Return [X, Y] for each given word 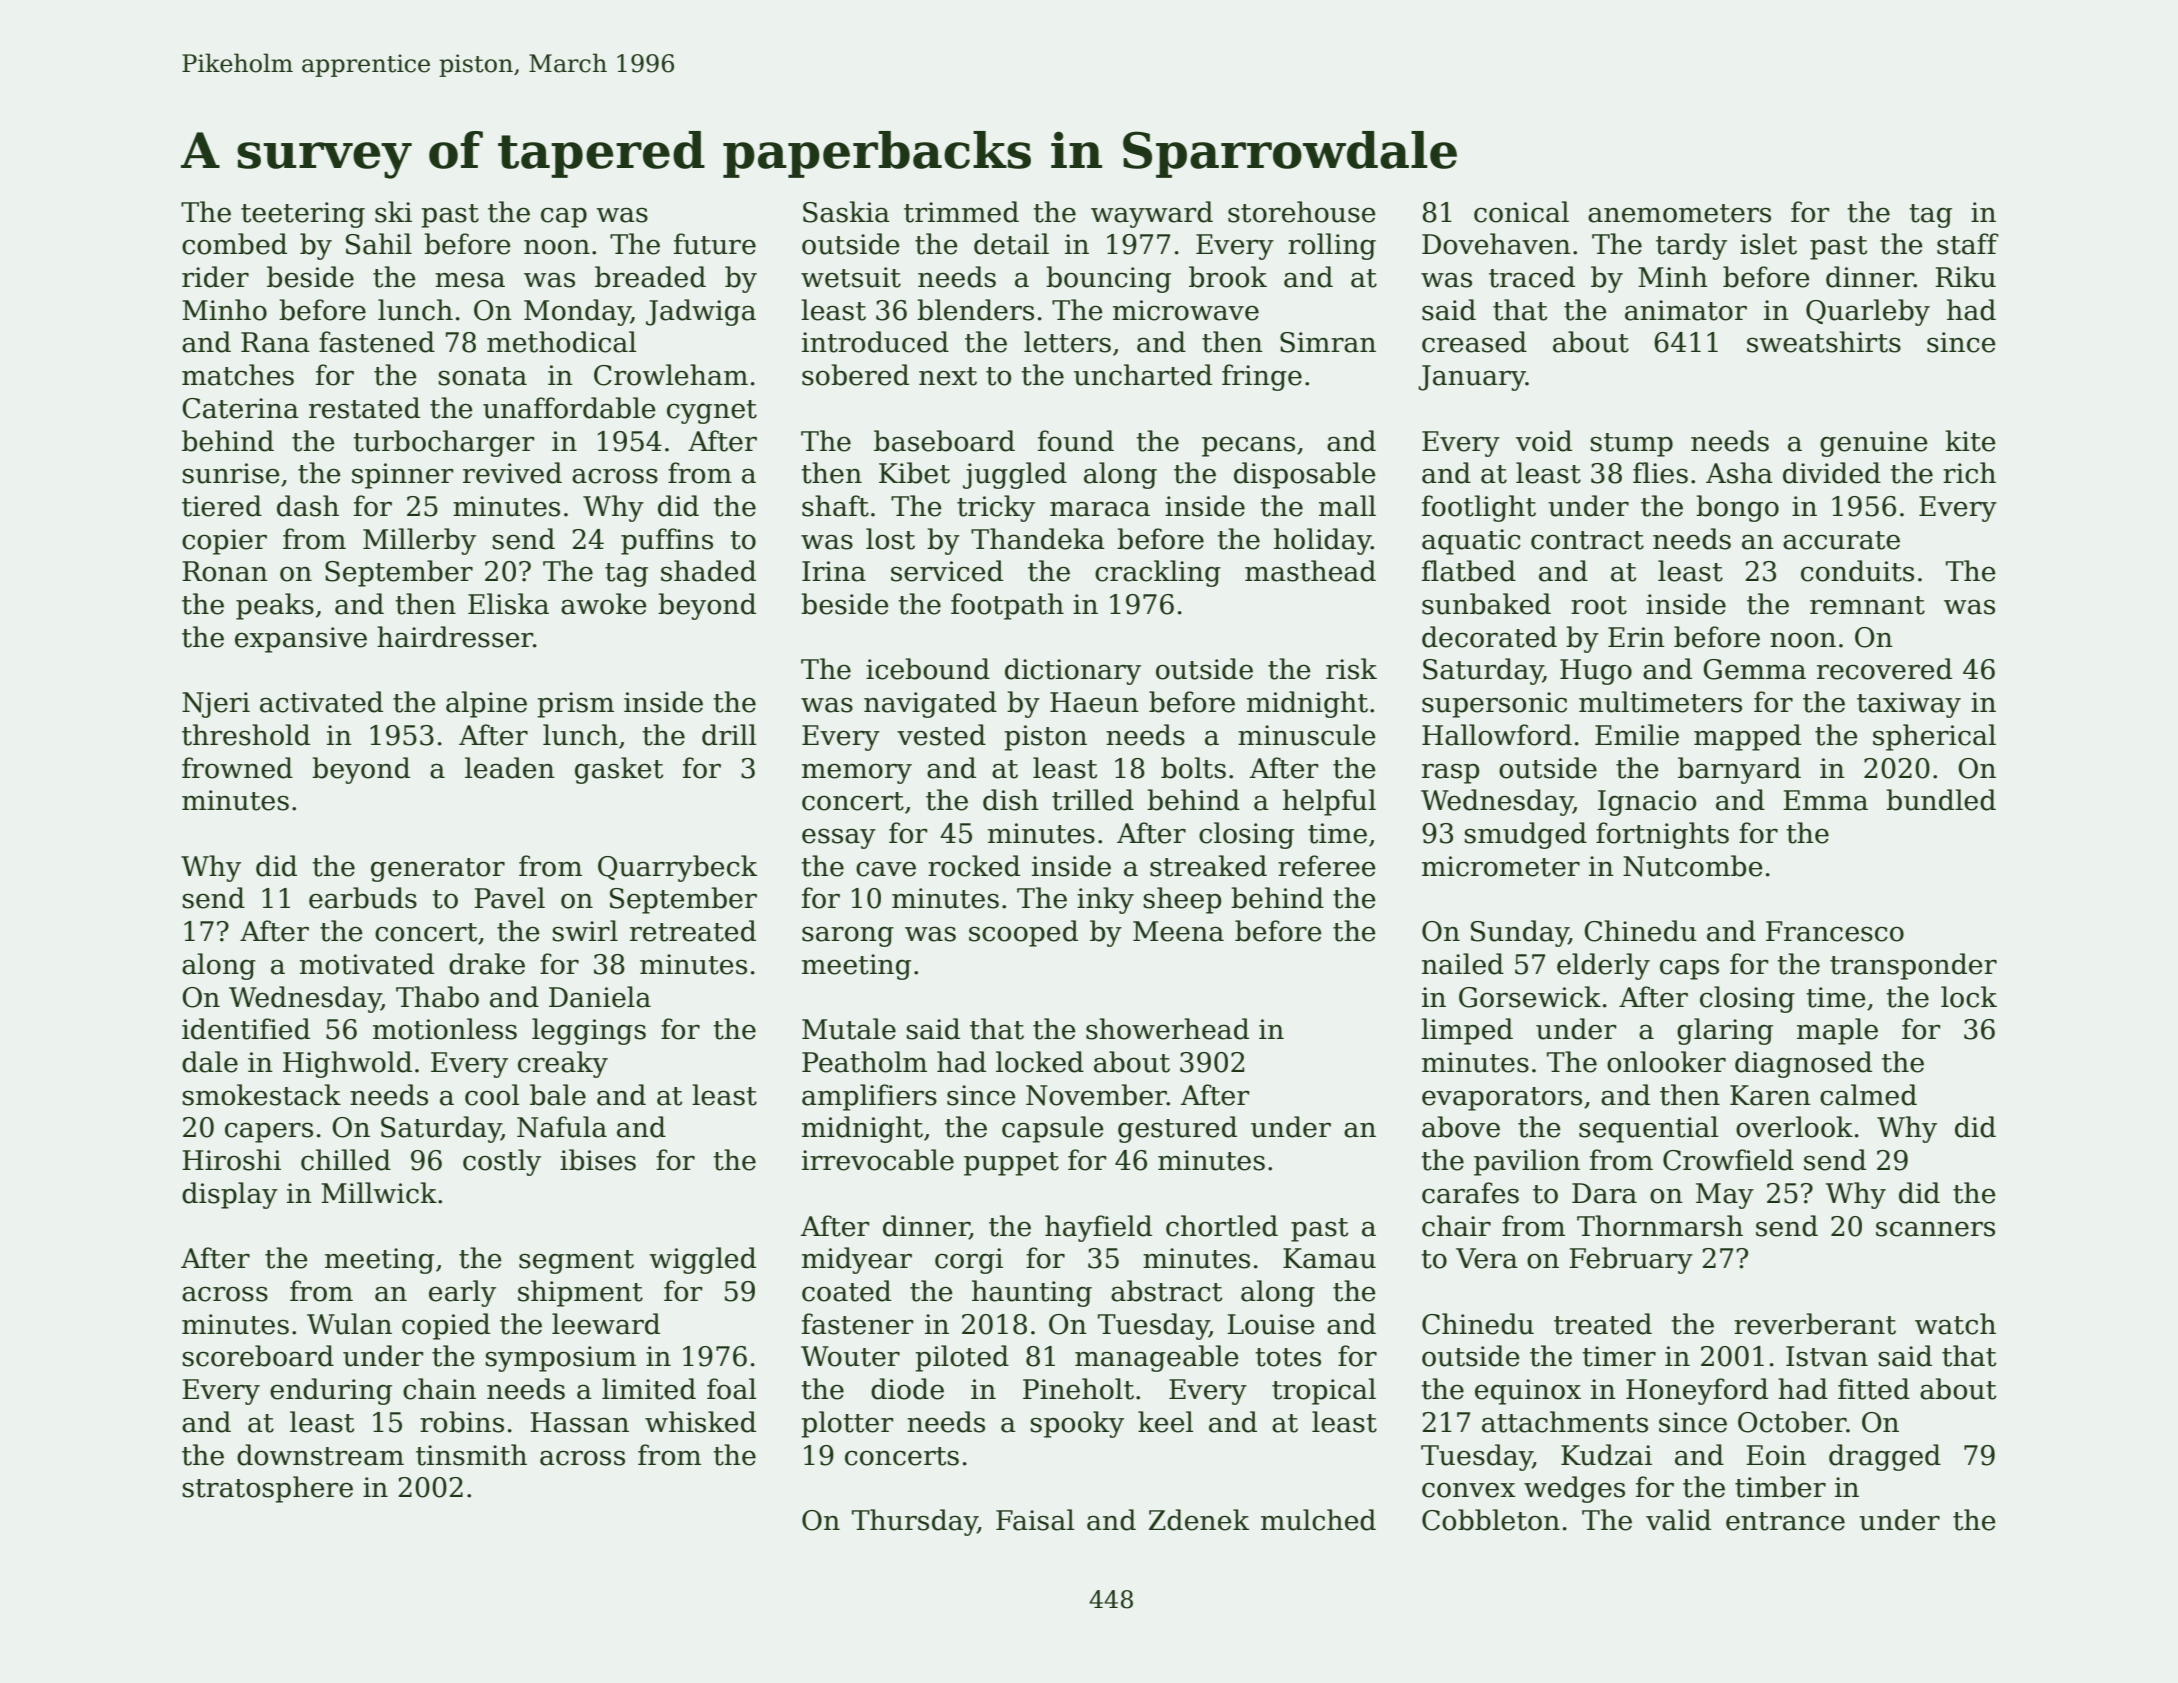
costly [502, 1162]
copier [224, 542]
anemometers [1679, 213]
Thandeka [1038, 539]
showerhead [1167, 1029]
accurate [1841, 540]
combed [234, 244]
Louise [1271, 1324]
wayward [1152, 214]
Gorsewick [1530, 997]
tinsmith [471, 1455]
